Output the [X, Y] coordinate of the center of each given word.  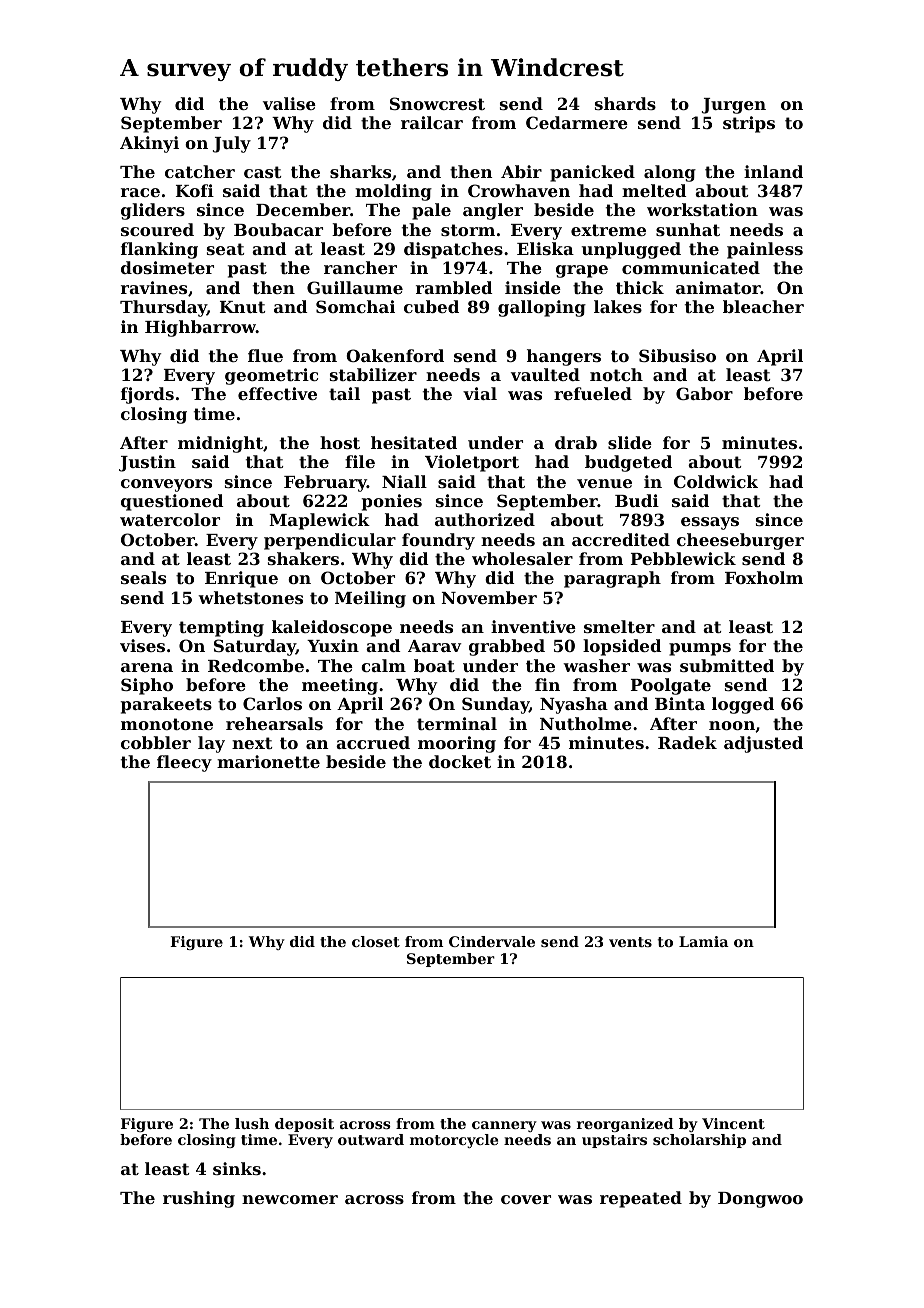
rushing [199, 1199]
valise [289, 103]
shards [625, 103]
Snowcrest [437, 103]
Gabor [704, 393]
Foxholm [764, 577]
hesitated [414, 442]
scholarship [699, 1141]
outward [371, 1139]
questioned [172, 502]
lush [252, 1123]
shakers [303, 558]
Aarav [434, 646]
